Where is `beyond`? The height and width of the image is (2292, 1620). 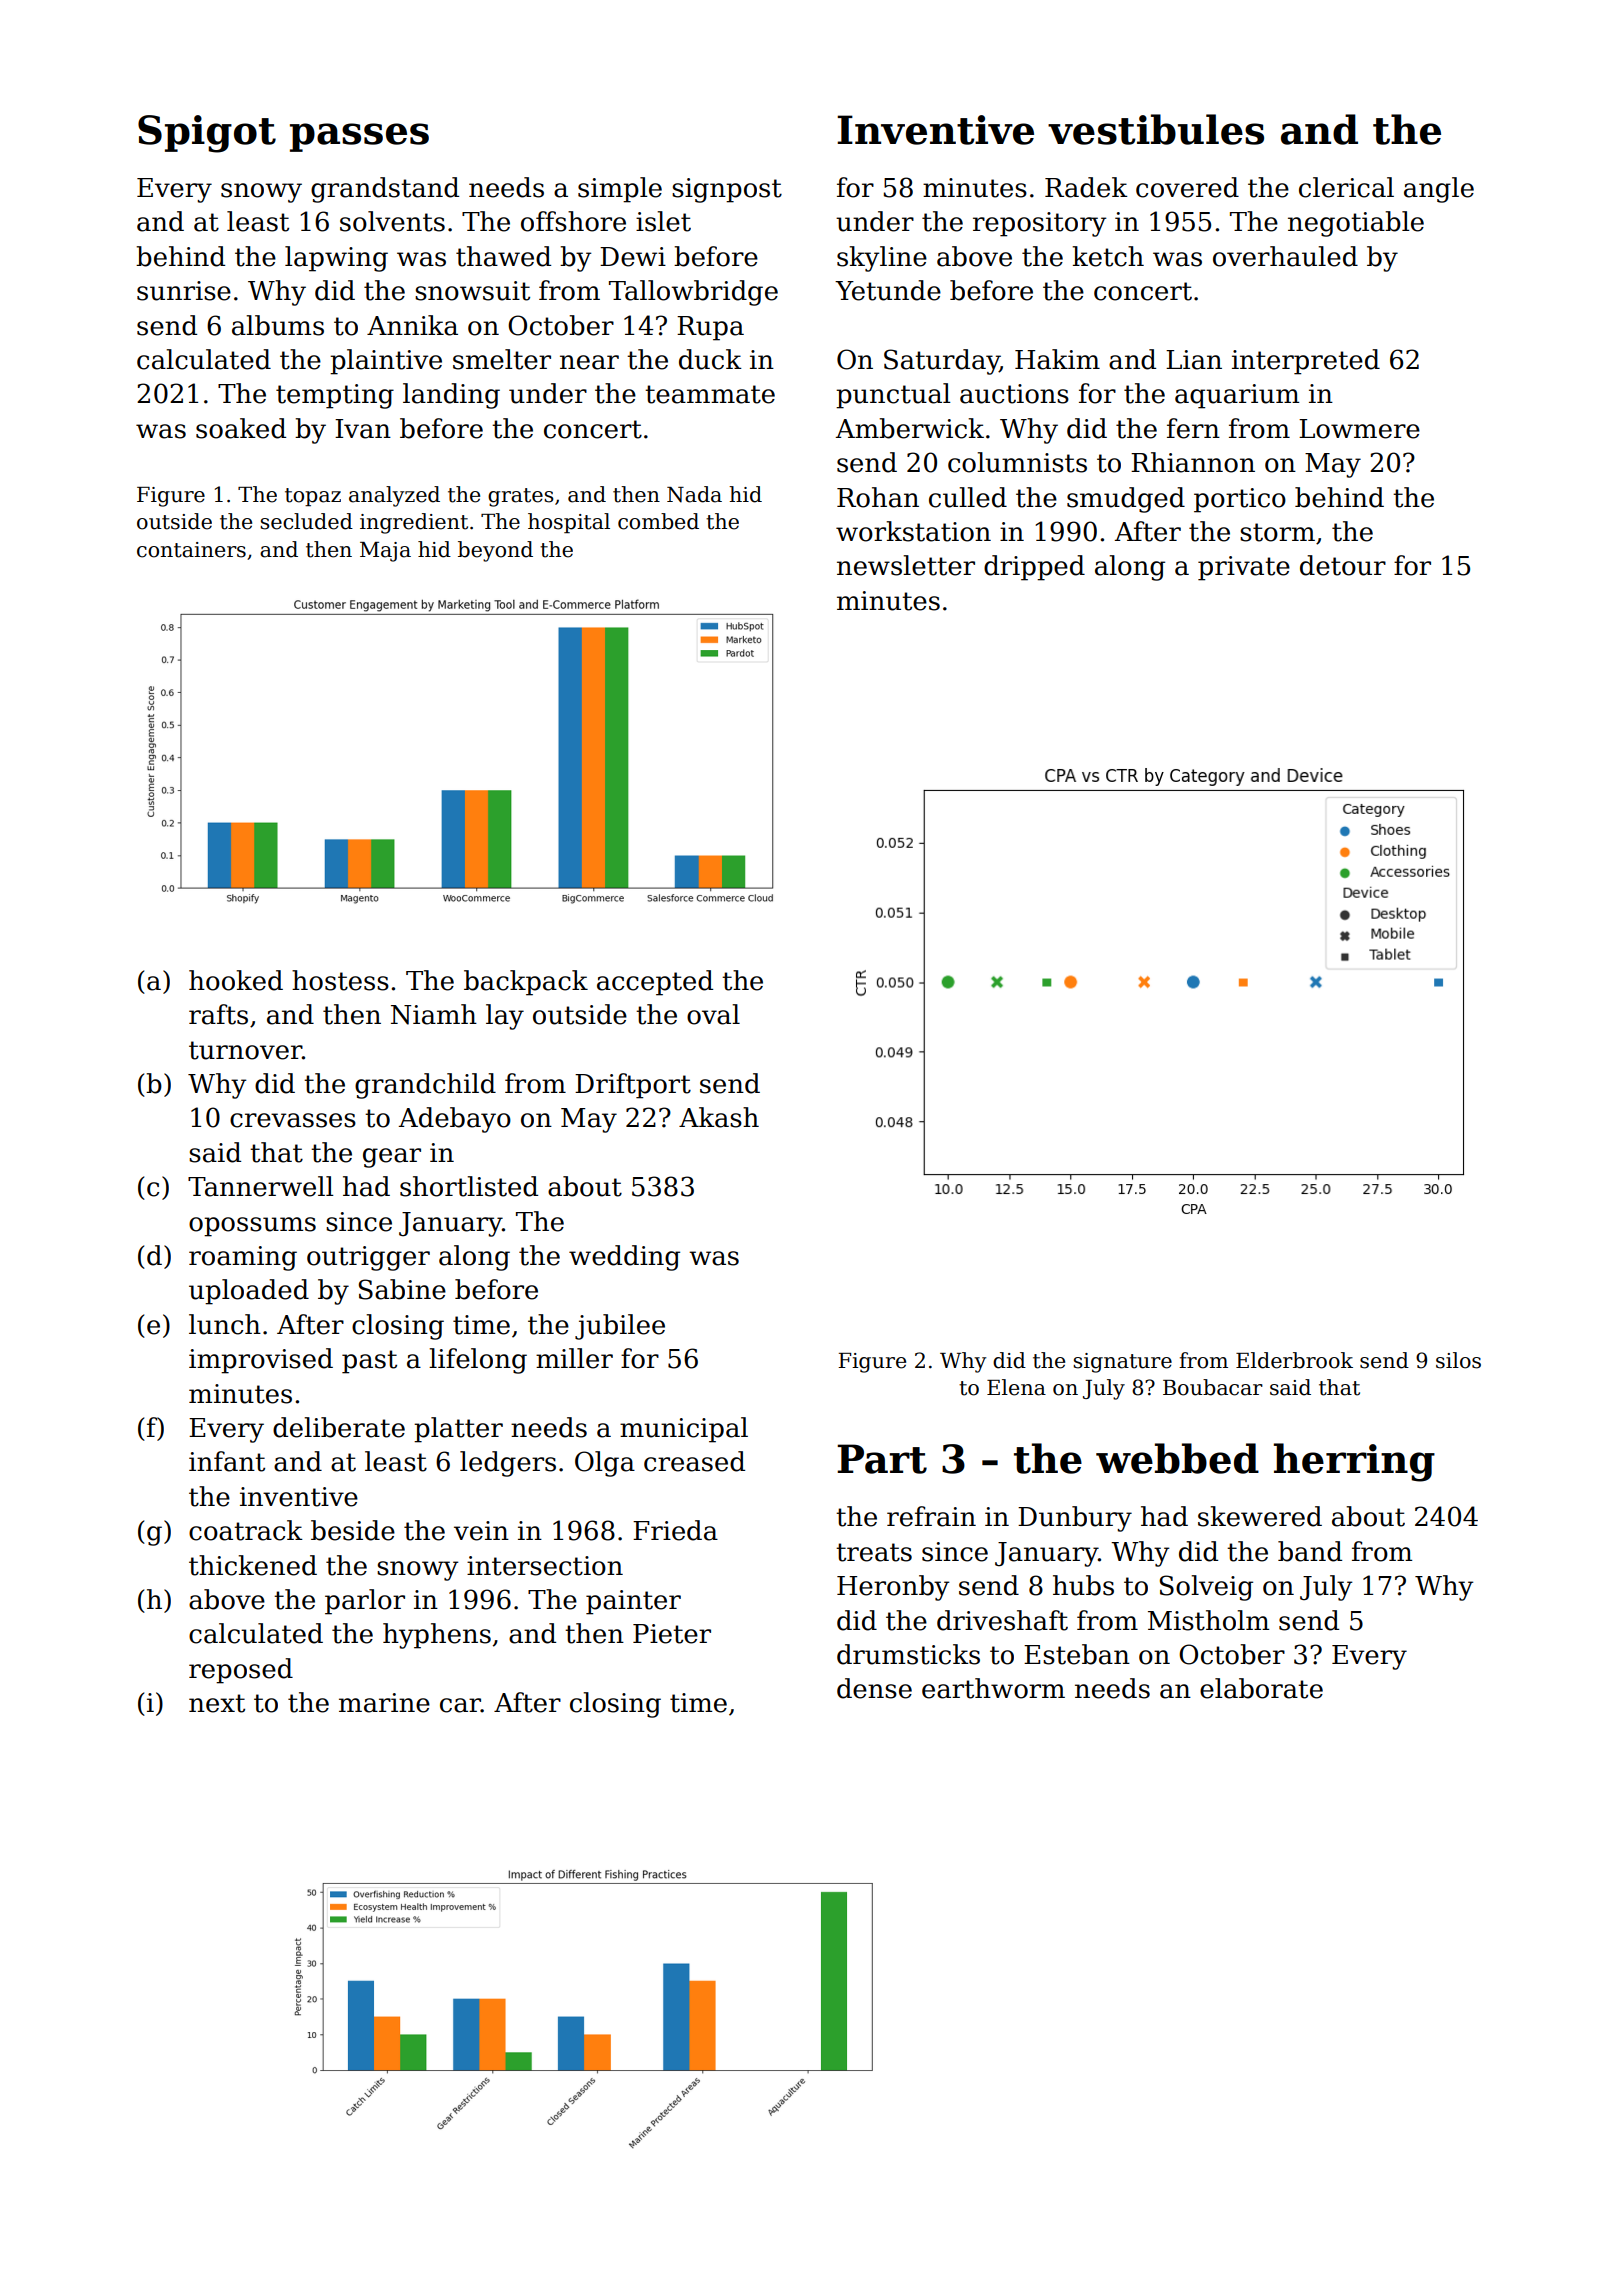 beyond is located at coordinates (495, 551).
